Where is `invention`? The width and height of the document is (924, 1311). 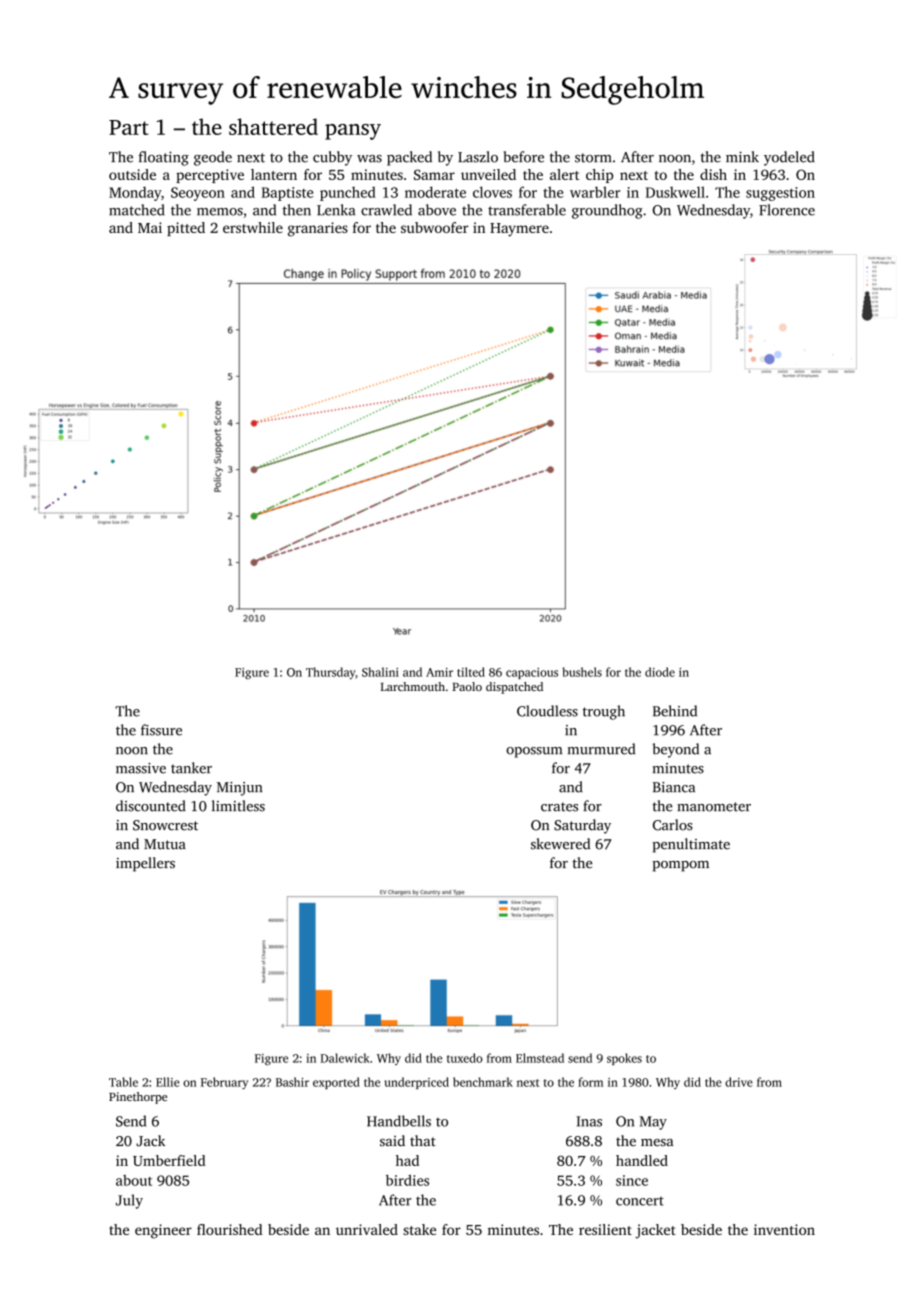 invention is located at coordinates (784, 1229).
